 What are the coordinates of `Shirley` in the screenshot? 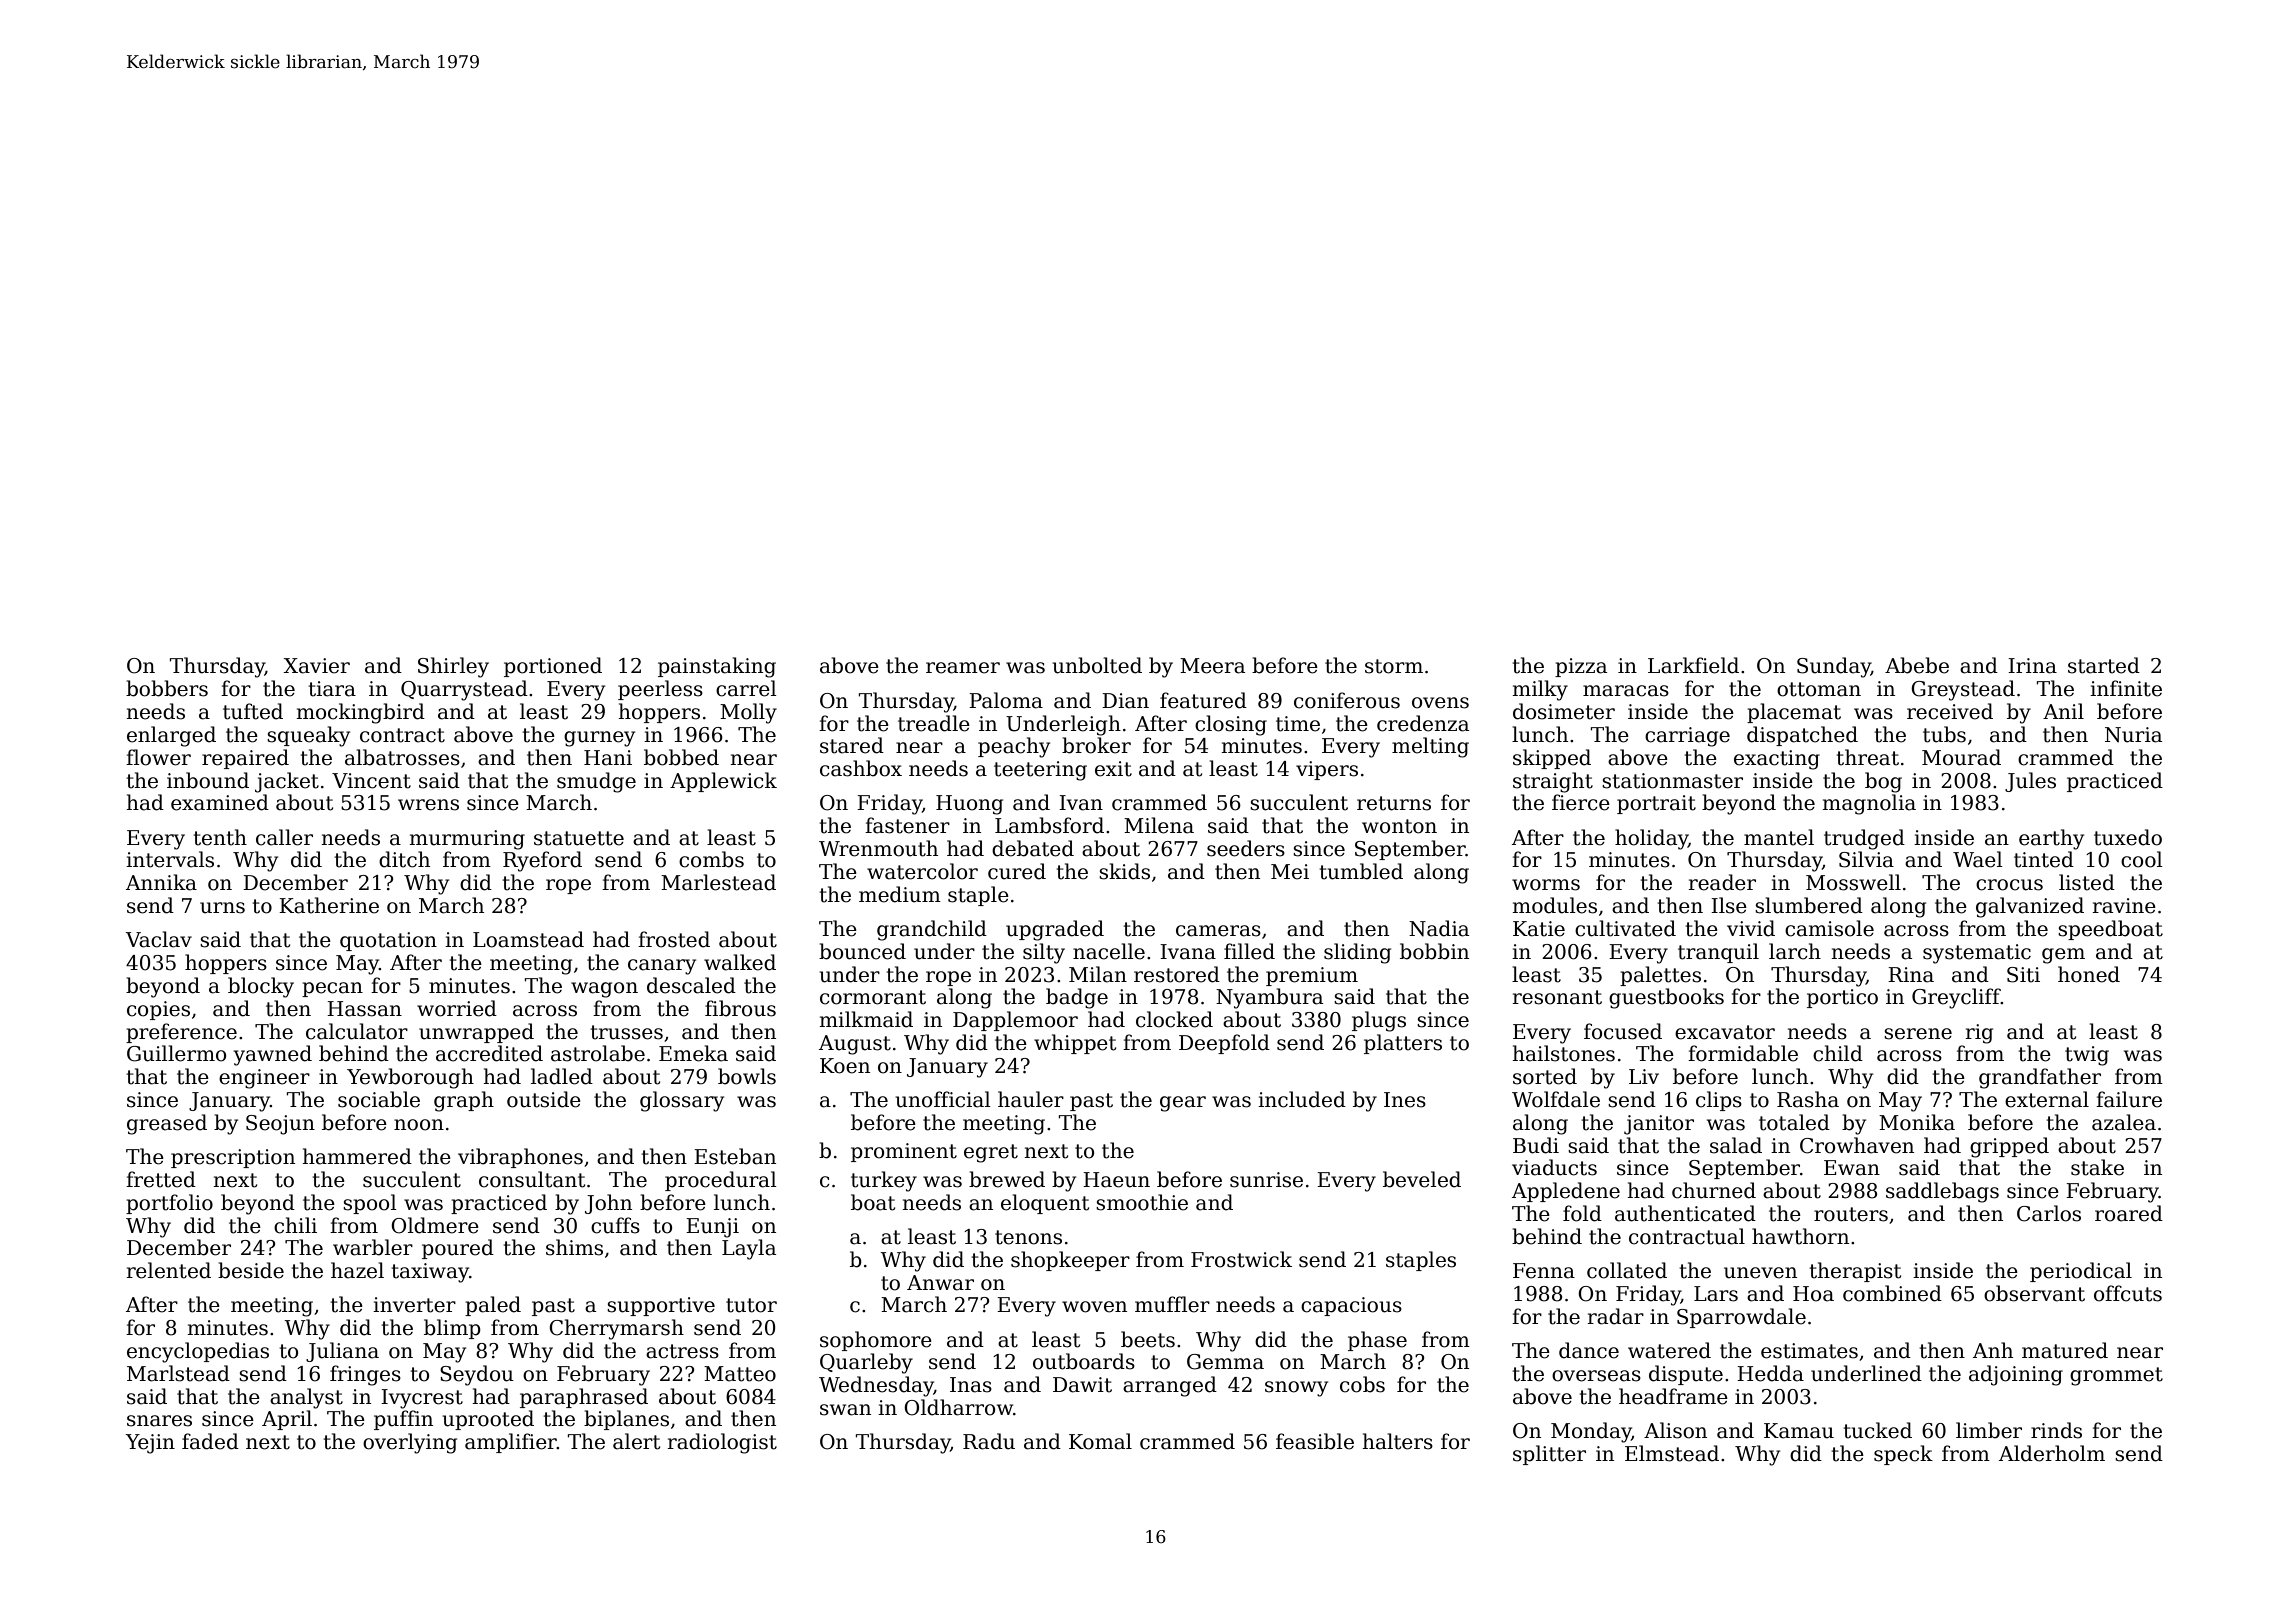 It's located at (453, 667).
